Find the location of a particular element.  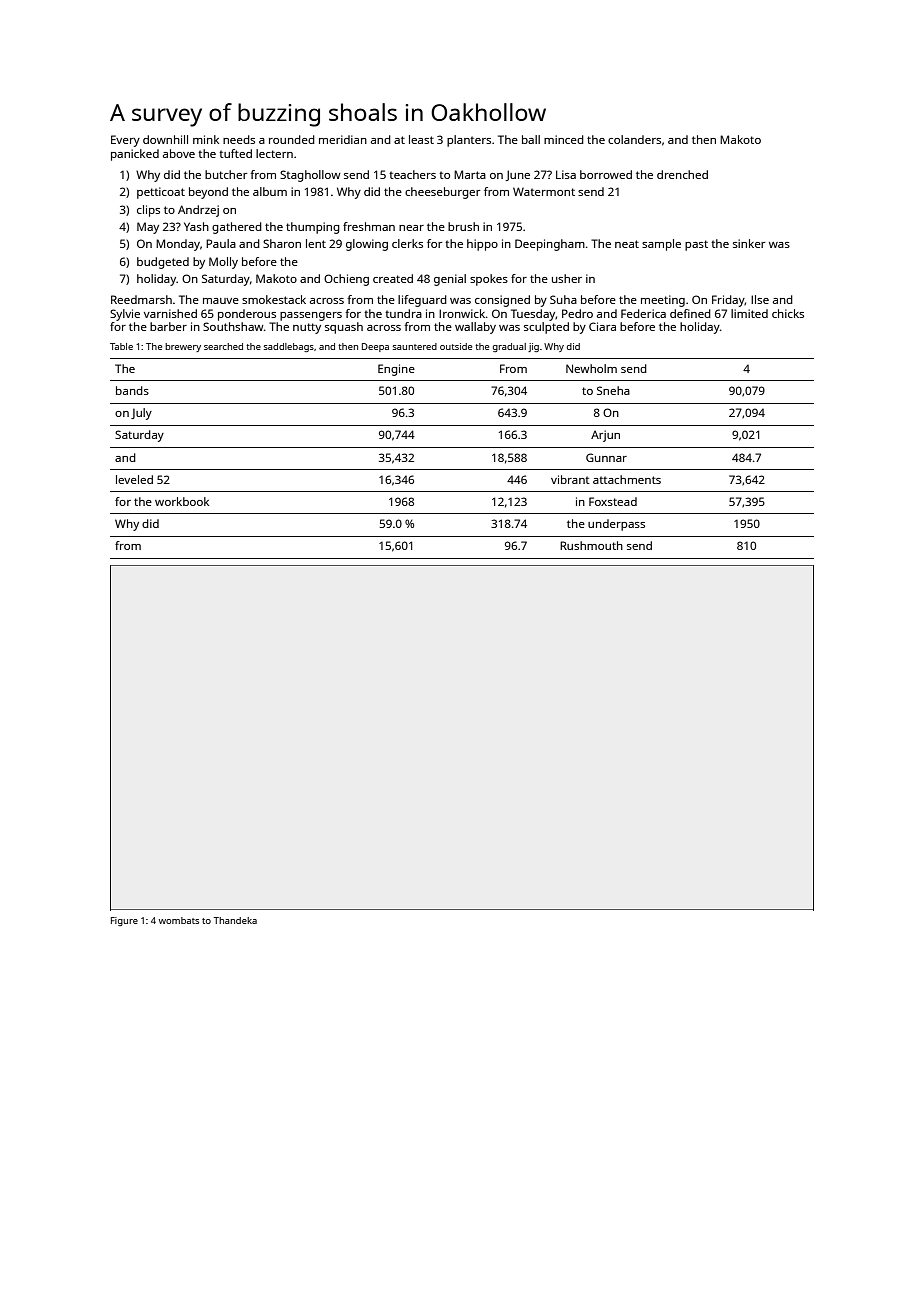

Thandeka is located at coordinates (235, 920).
